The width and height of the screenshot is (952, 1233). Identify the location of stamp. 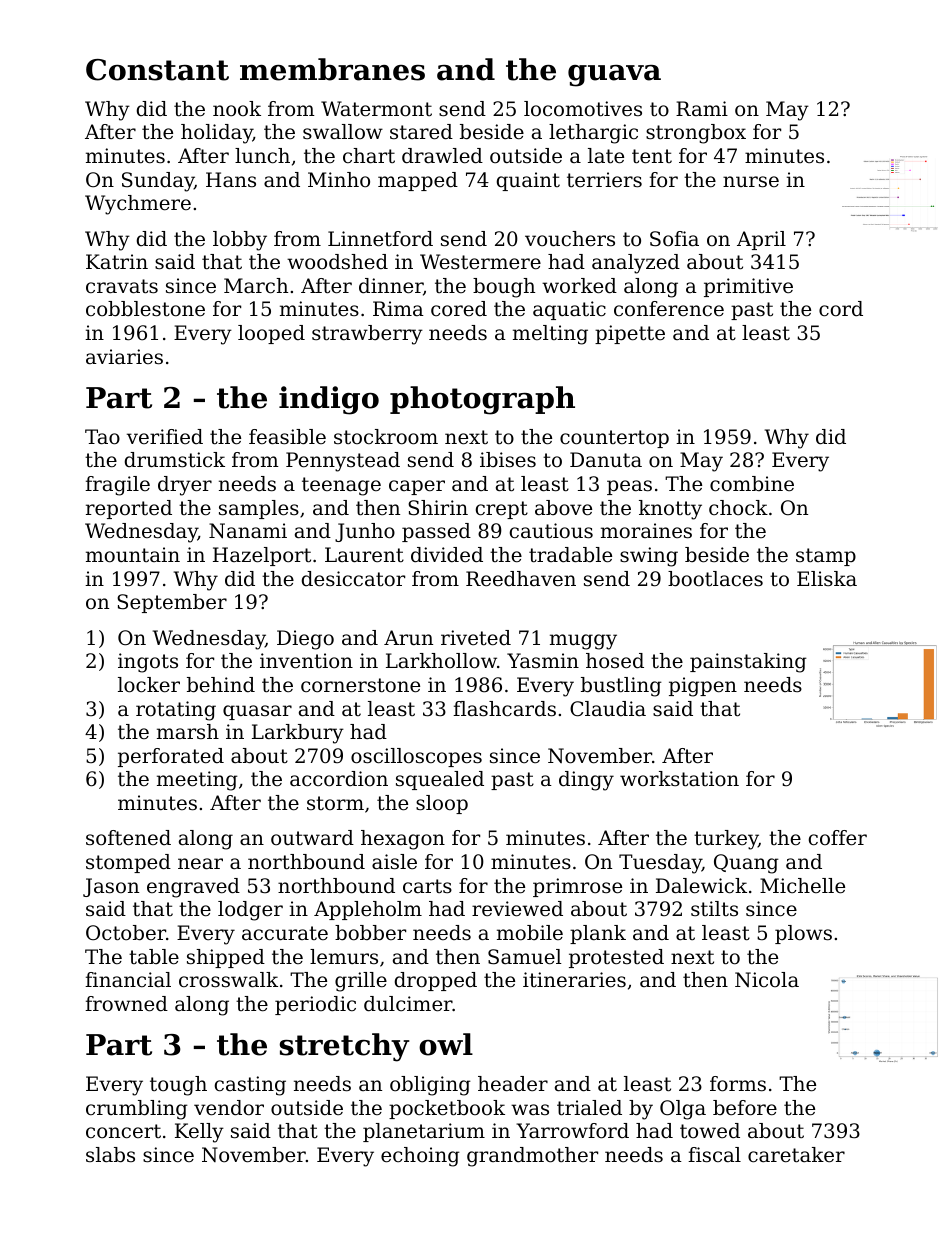
(826, 557).
